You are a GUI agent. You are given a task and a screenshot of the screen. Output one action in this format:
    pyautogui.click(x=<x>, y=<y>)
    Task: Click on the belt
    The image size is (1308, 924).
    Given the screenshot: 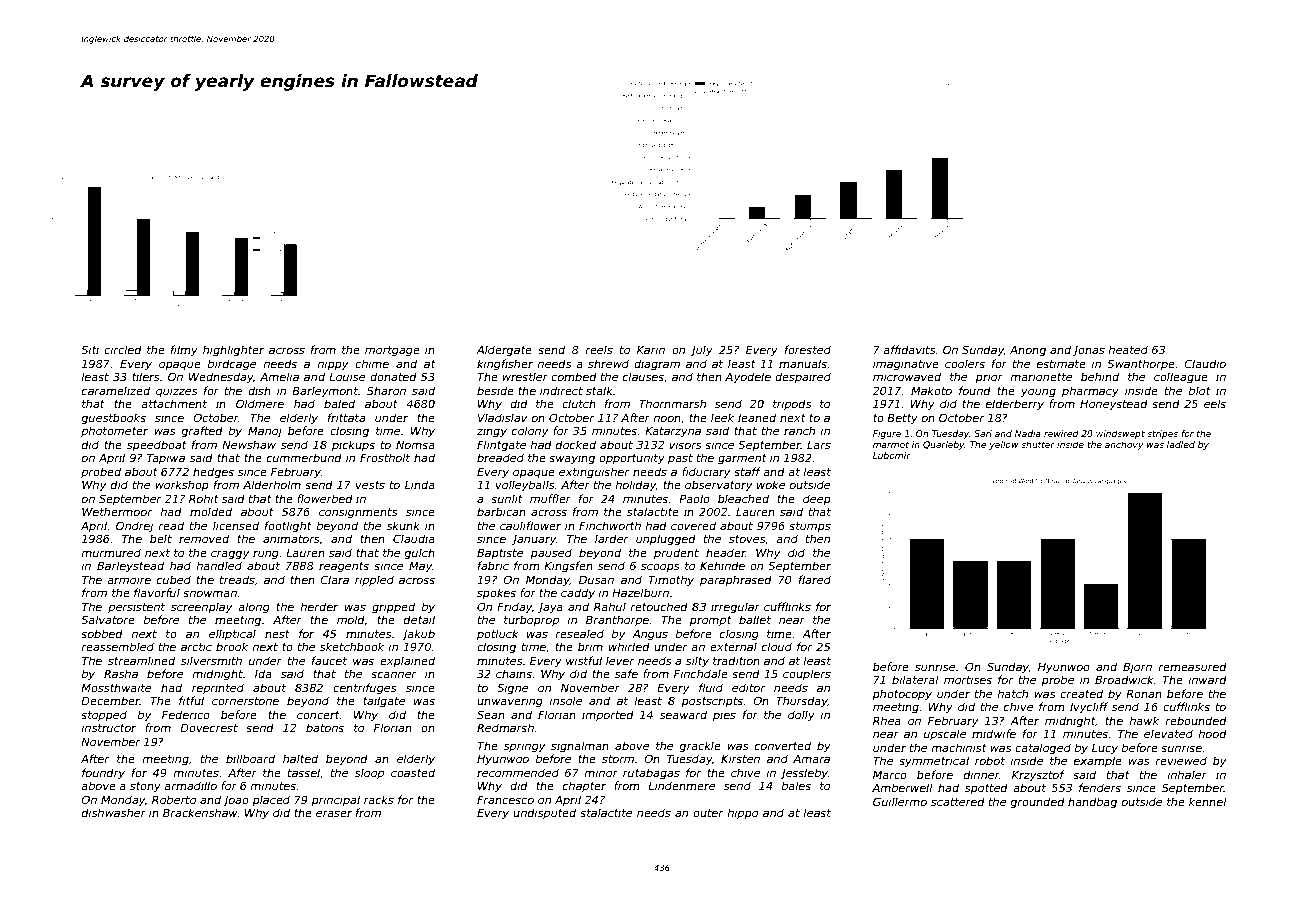 What is the action you would take?
    pyautogui.click(x=161, y=538)
